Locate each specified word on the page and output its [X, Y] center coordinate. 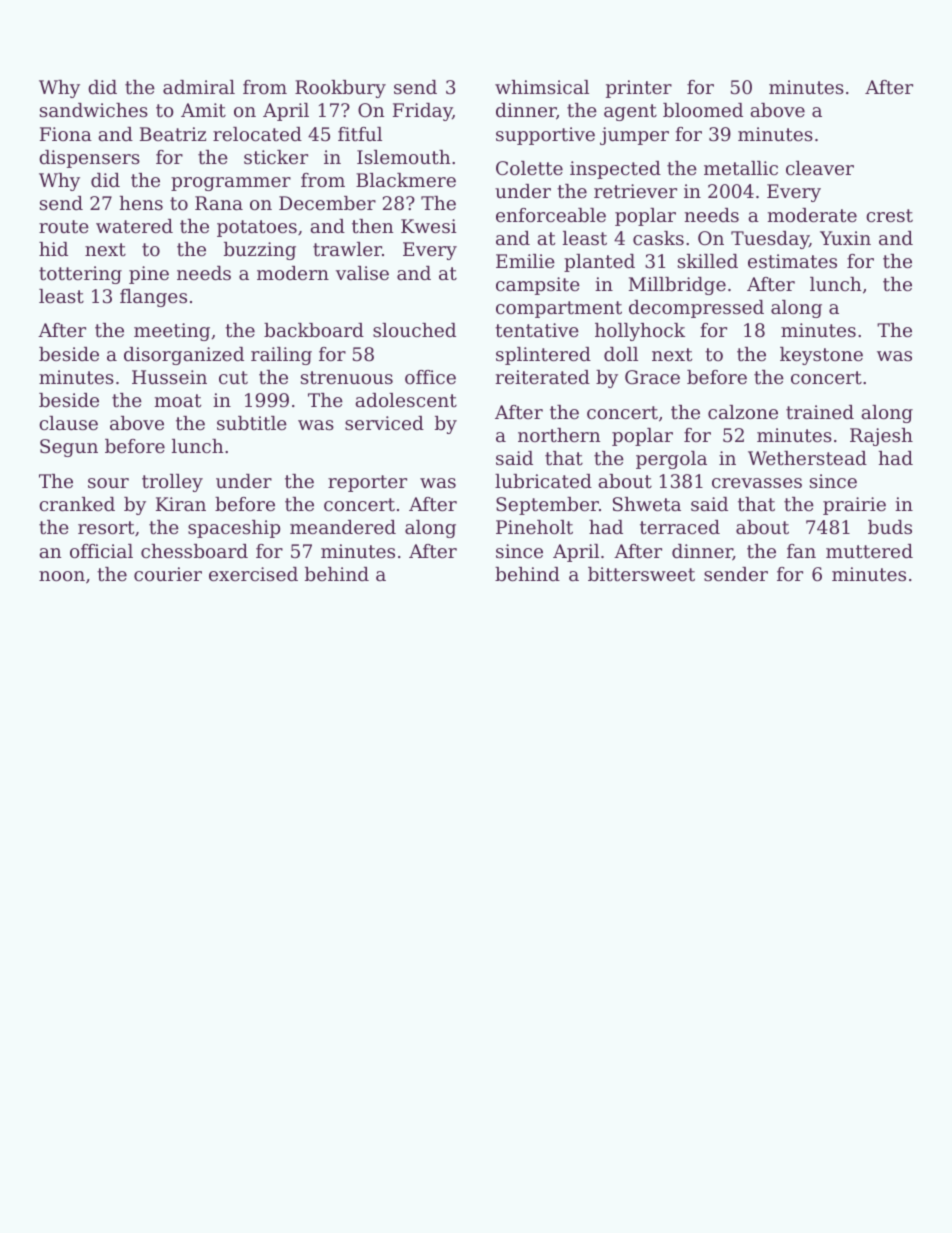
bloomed [703, 110]
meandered [343, 527]
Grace [652, 377]
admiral [199, 87]
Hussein [169, 377]
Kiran [181, 504]
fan [801, 551]
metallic [741, 168]
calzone [743, 412]
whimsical [542, 87]
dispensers [89, 159]
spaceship [234, 529]
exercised [253, 574]
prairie [854, 506]
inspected [615, 170]
